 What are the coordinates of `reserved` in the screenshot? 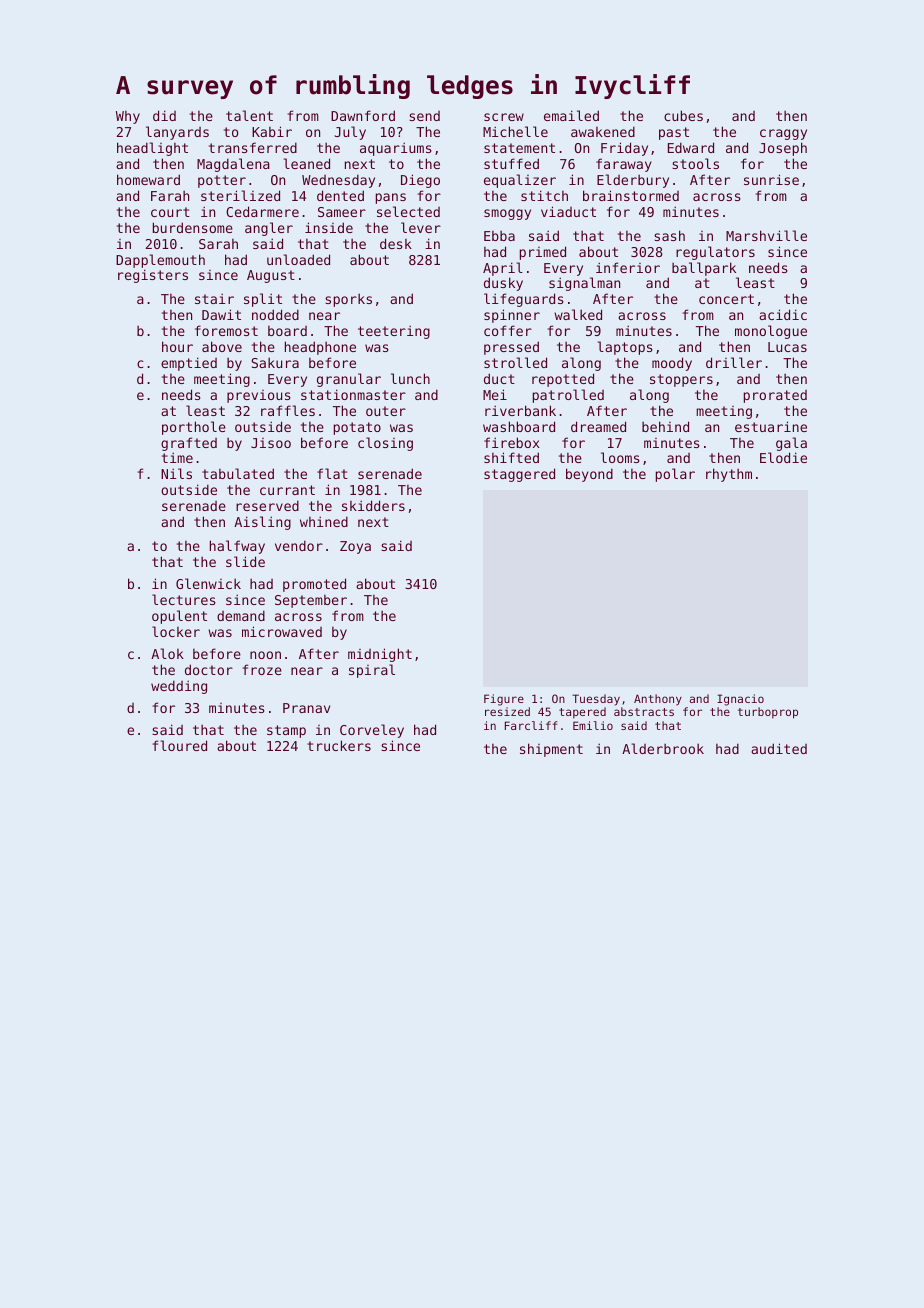 It's located at (267, 505).
